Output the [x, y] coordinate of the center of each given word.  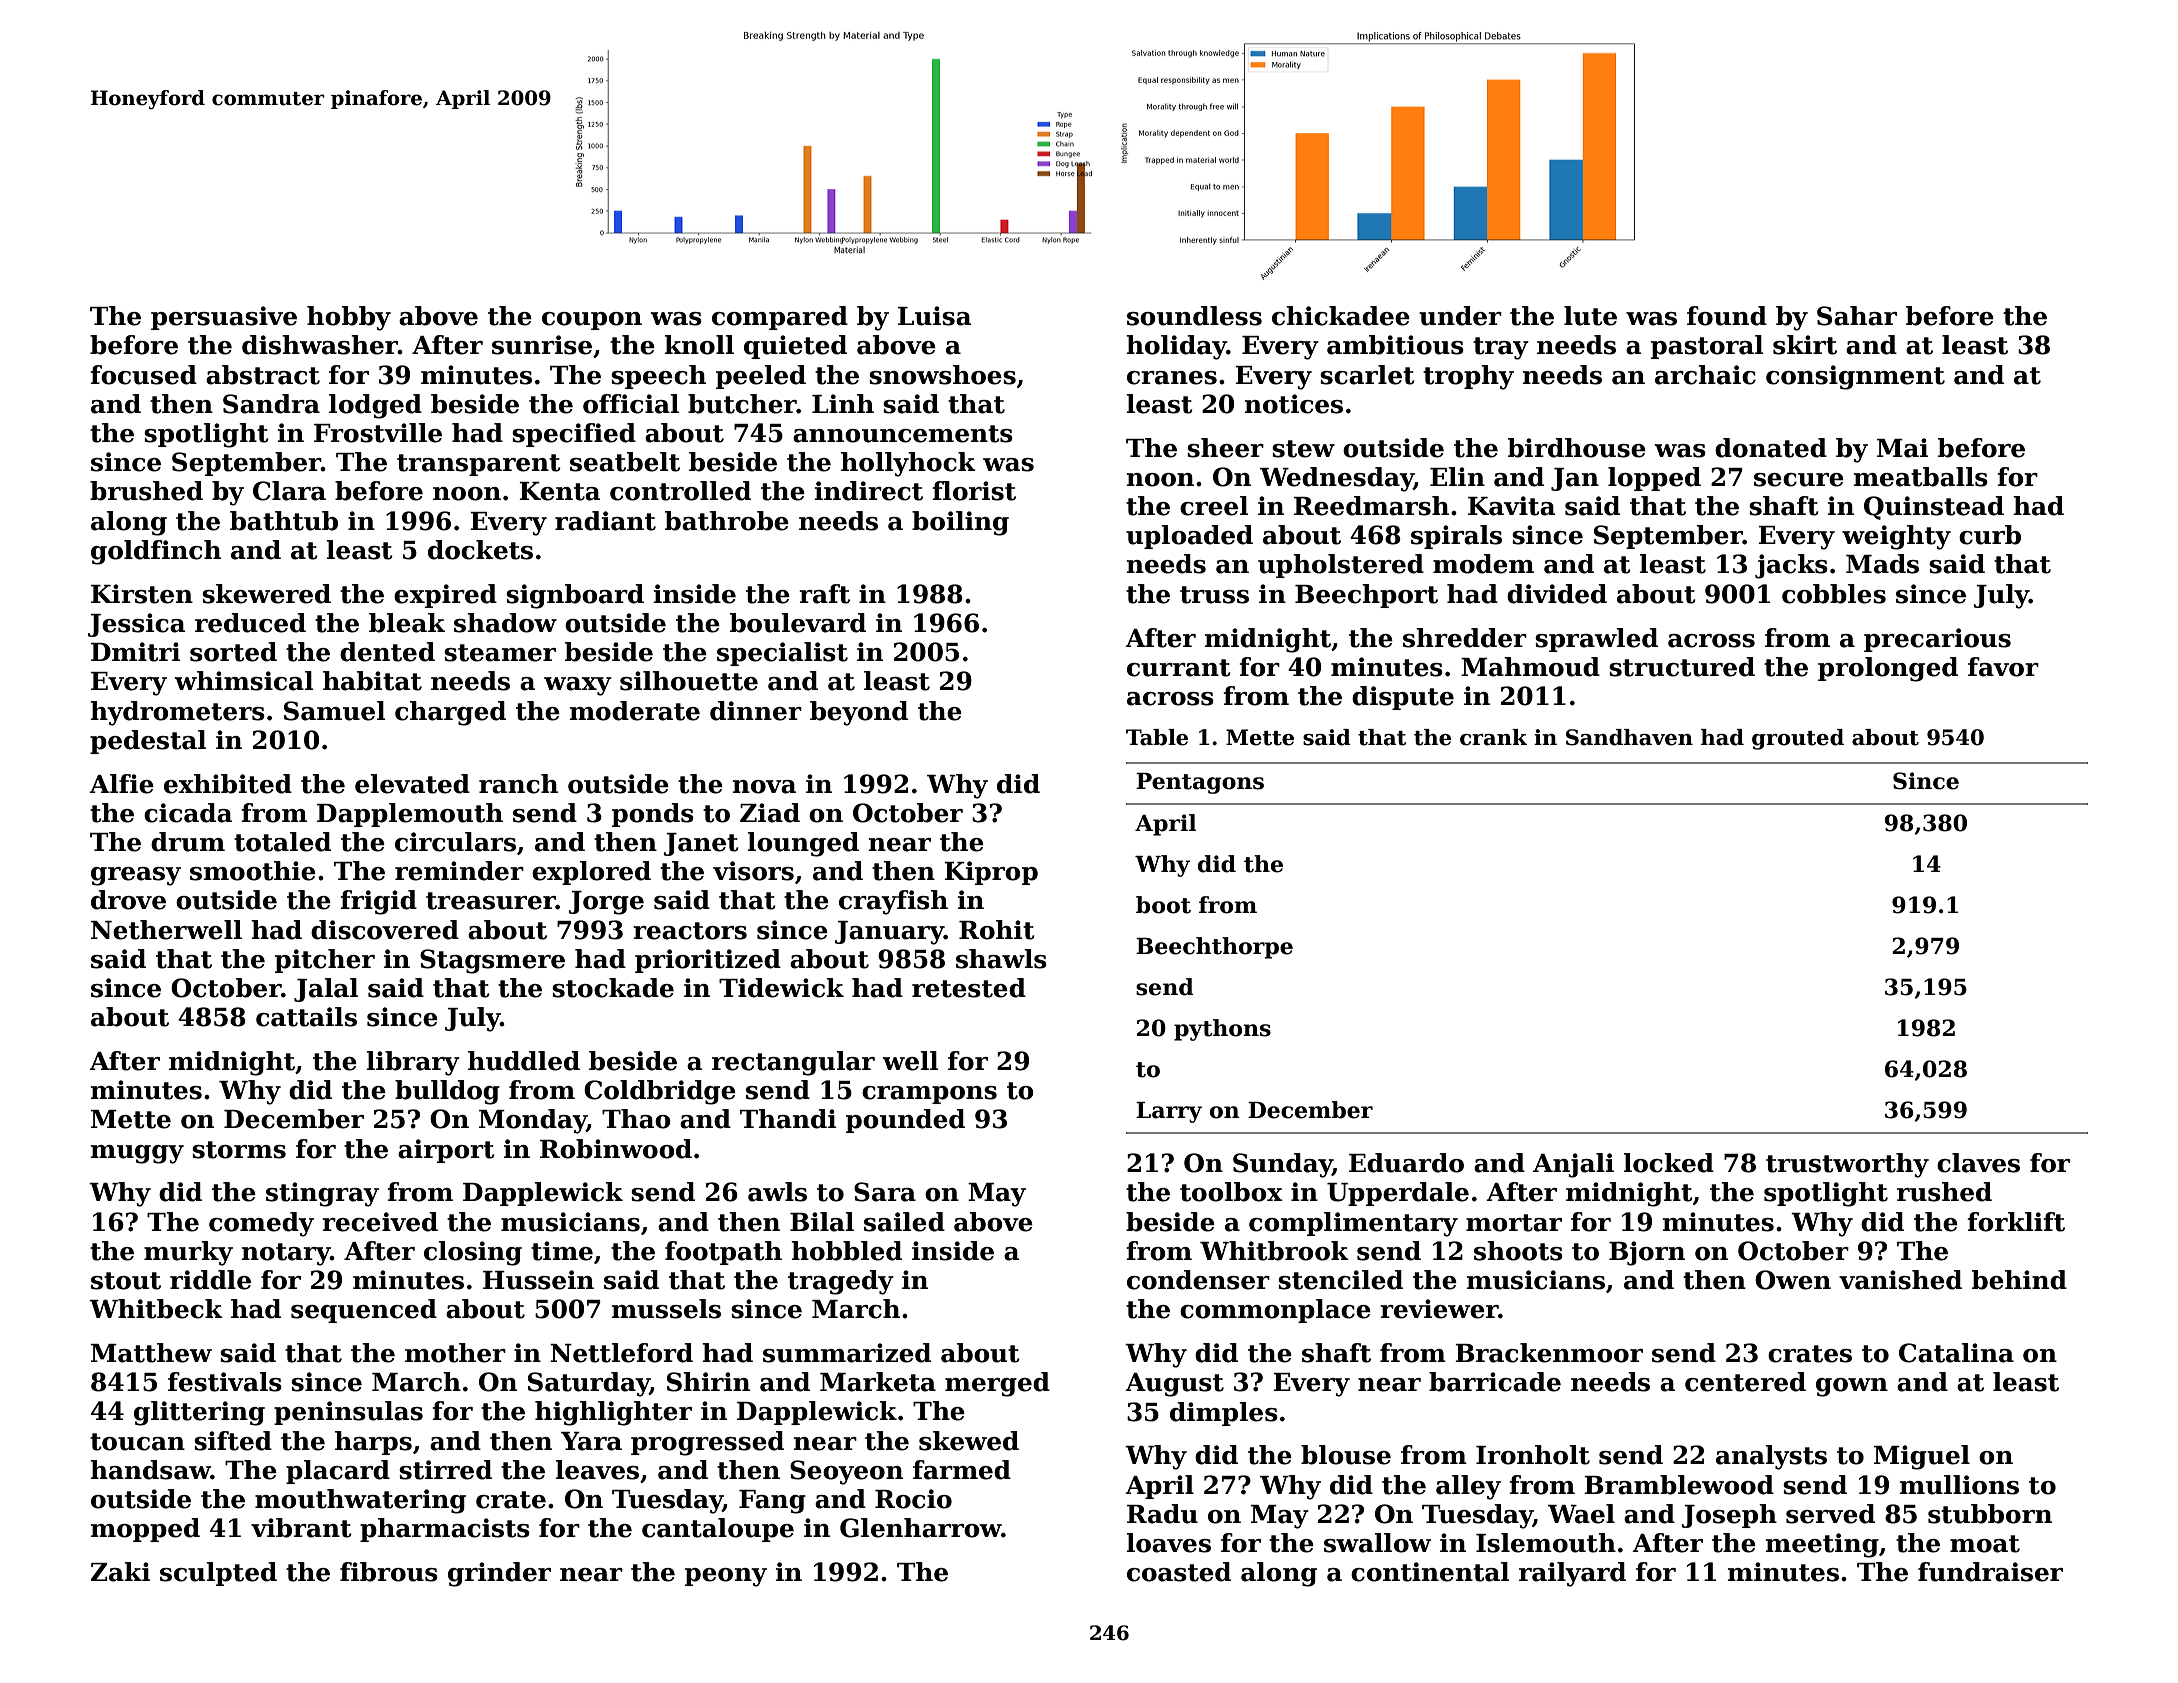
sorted [233, 652]
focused [143, 375]
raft [824, 594]
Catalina [1956, 1353]
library [413, 1063]
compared [780, 318]
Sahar [1857, 316]
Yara [591, 1441]
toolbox [1231, 1192]
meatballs [1920, 477]
